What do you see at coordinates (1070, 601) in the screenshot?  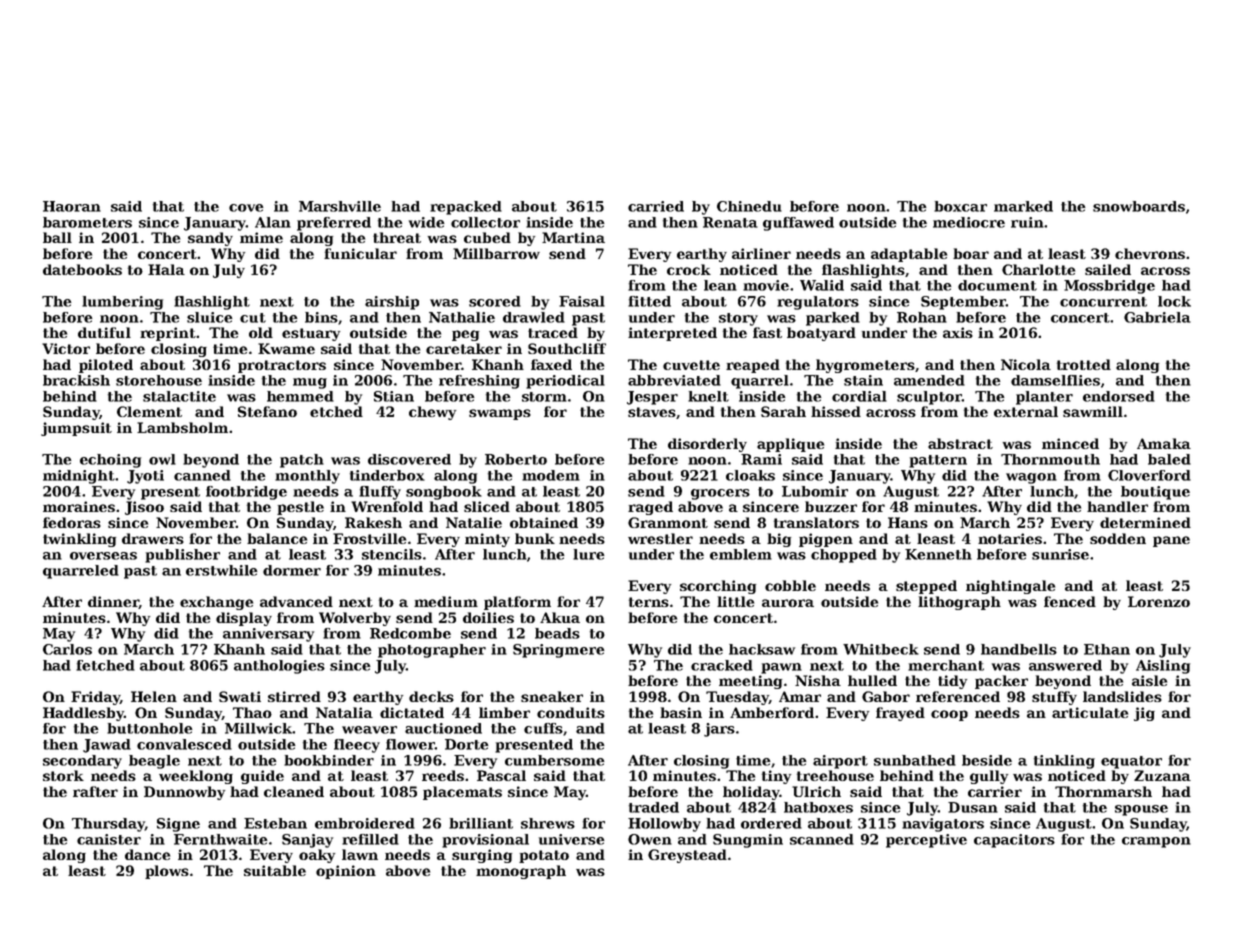 I see `fenced` at bounding box center [1070, 601].
